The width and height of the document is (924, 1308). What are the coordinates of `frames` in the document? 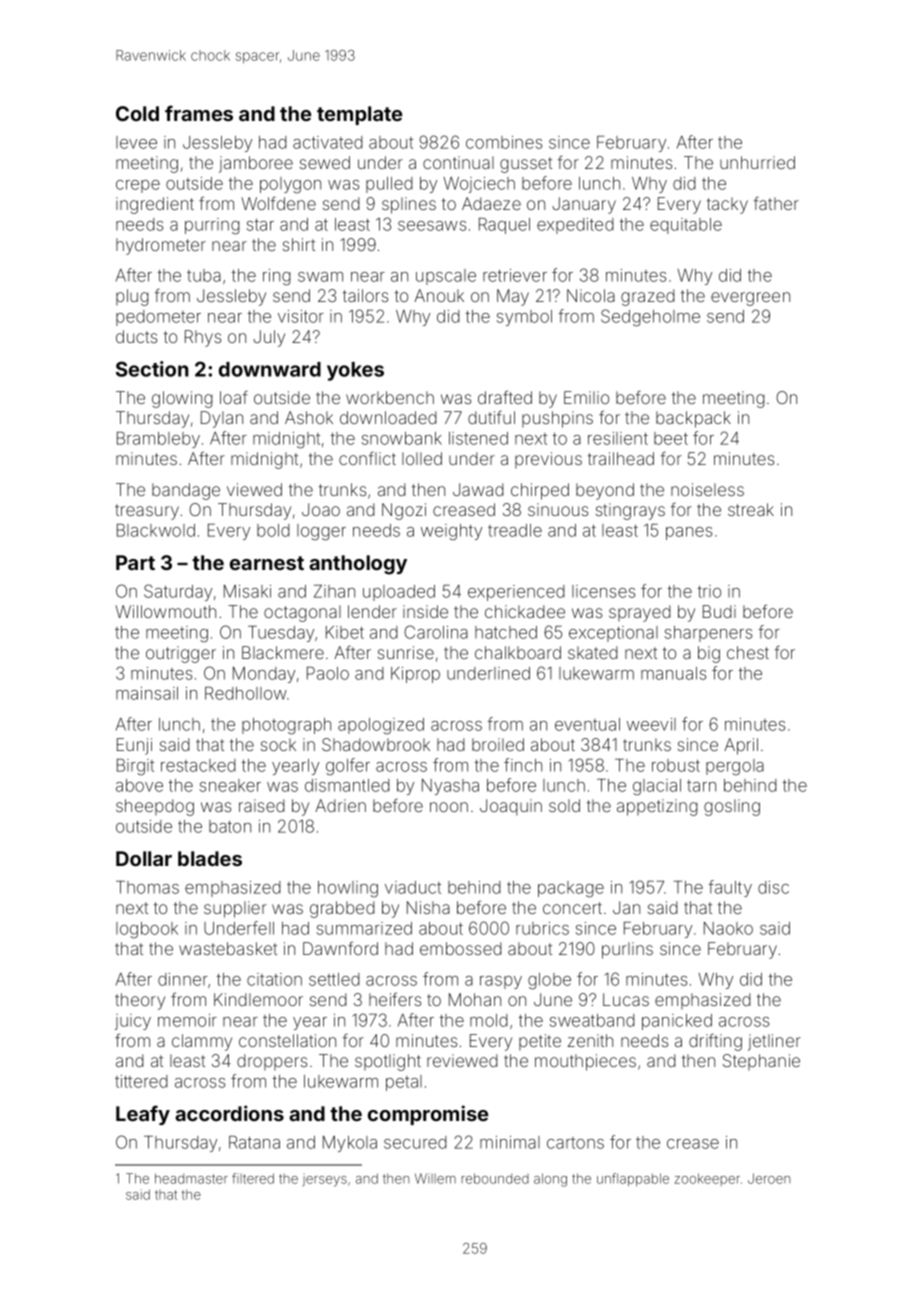 It's located at (199, 113).
